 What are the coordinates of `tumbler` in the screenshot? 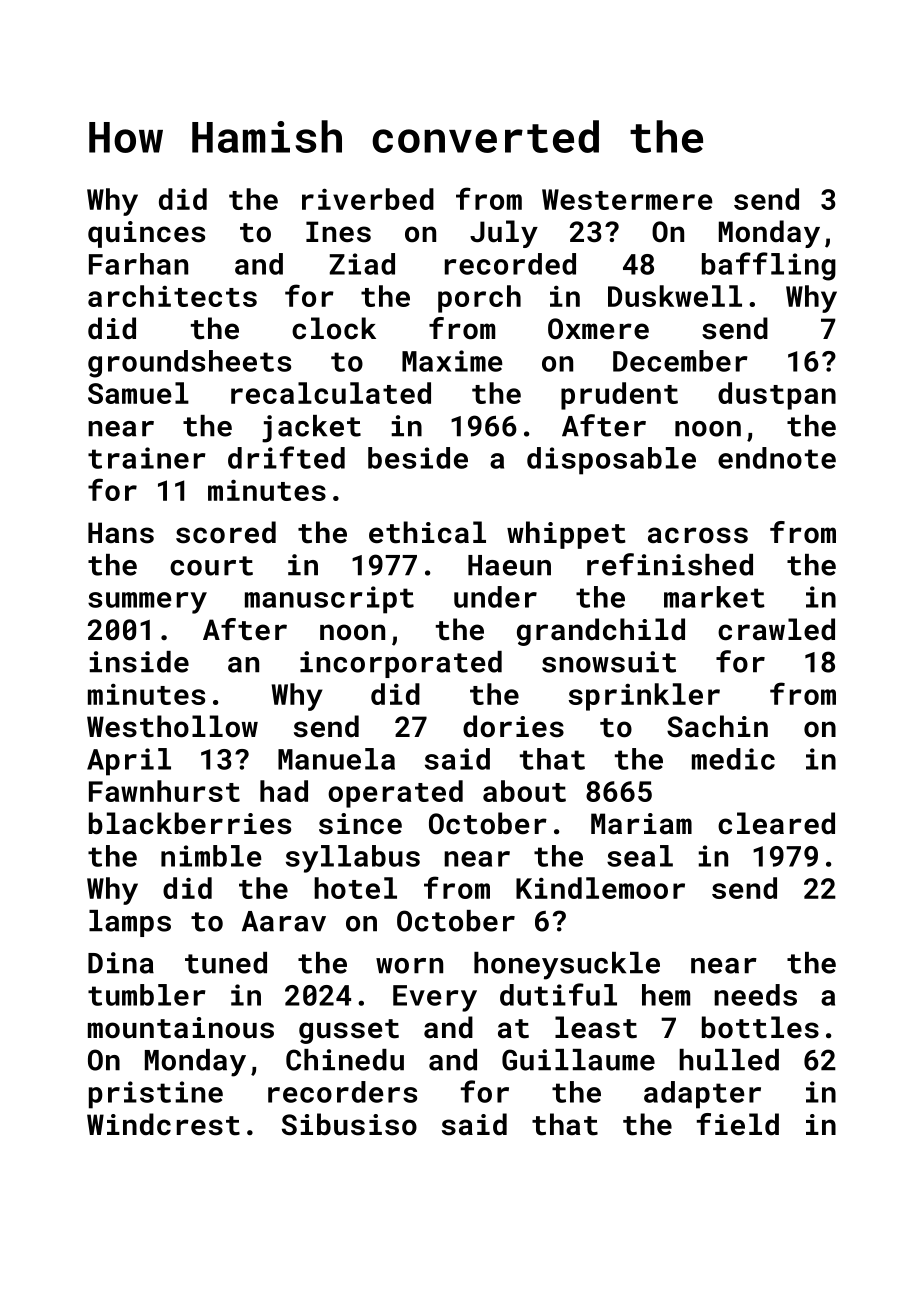 It's located at (147, 995).
